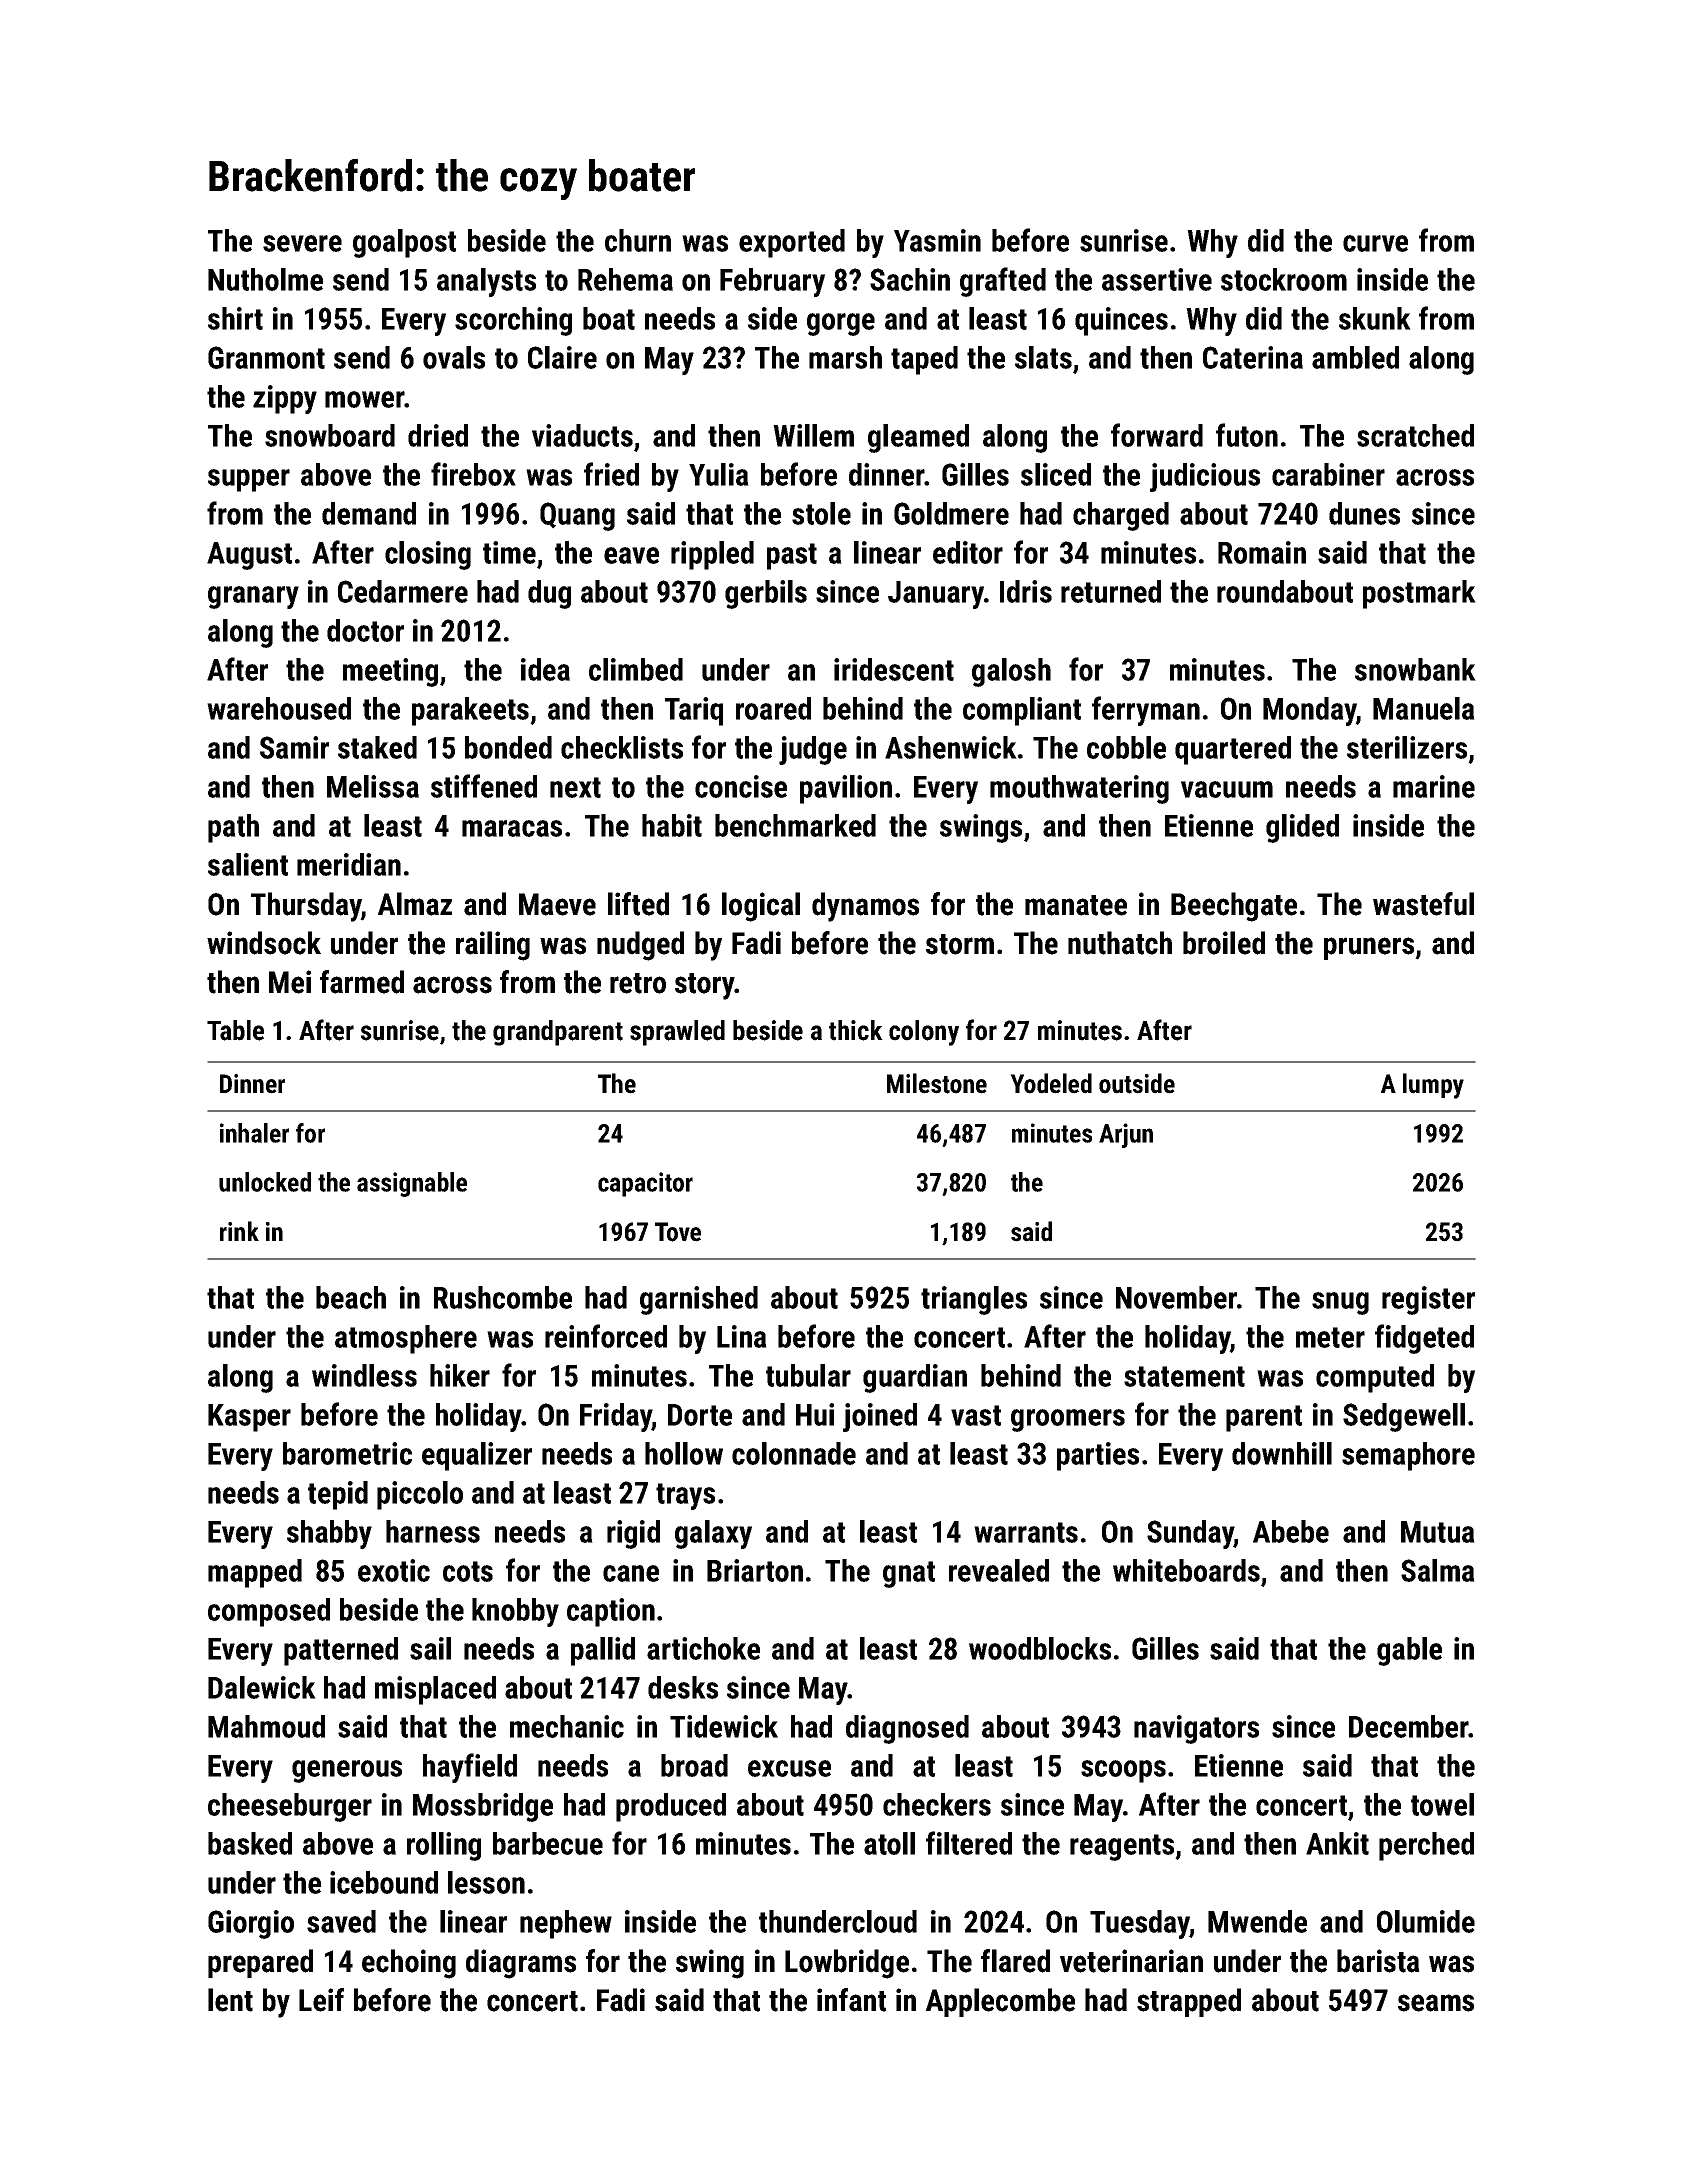 The image size is (1683, 2178). I want to click on semaphore, so click(1408, 1456).
